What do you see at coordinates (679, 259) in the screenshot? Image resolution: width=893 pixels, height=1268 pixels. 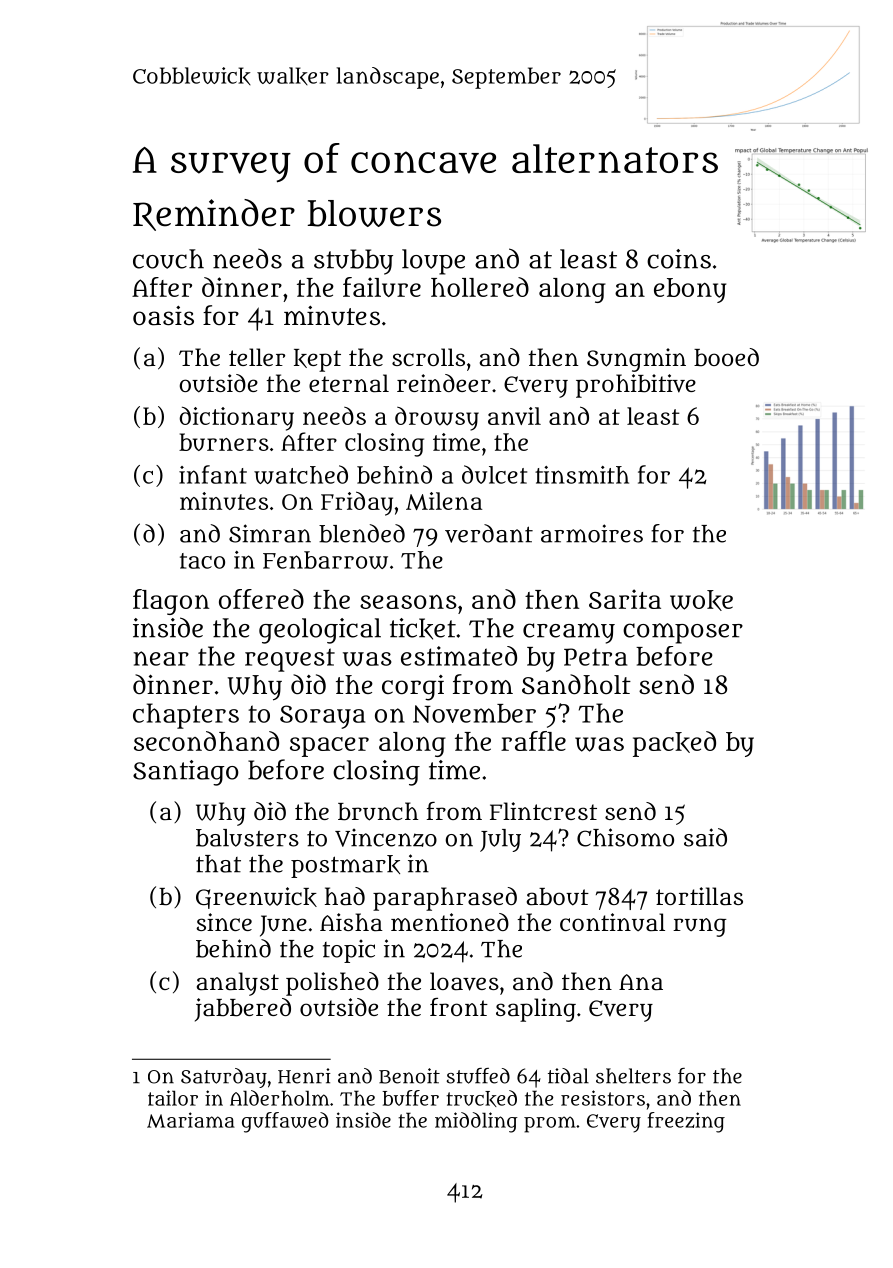 I see `coins` at bounding box center [679, 259].
